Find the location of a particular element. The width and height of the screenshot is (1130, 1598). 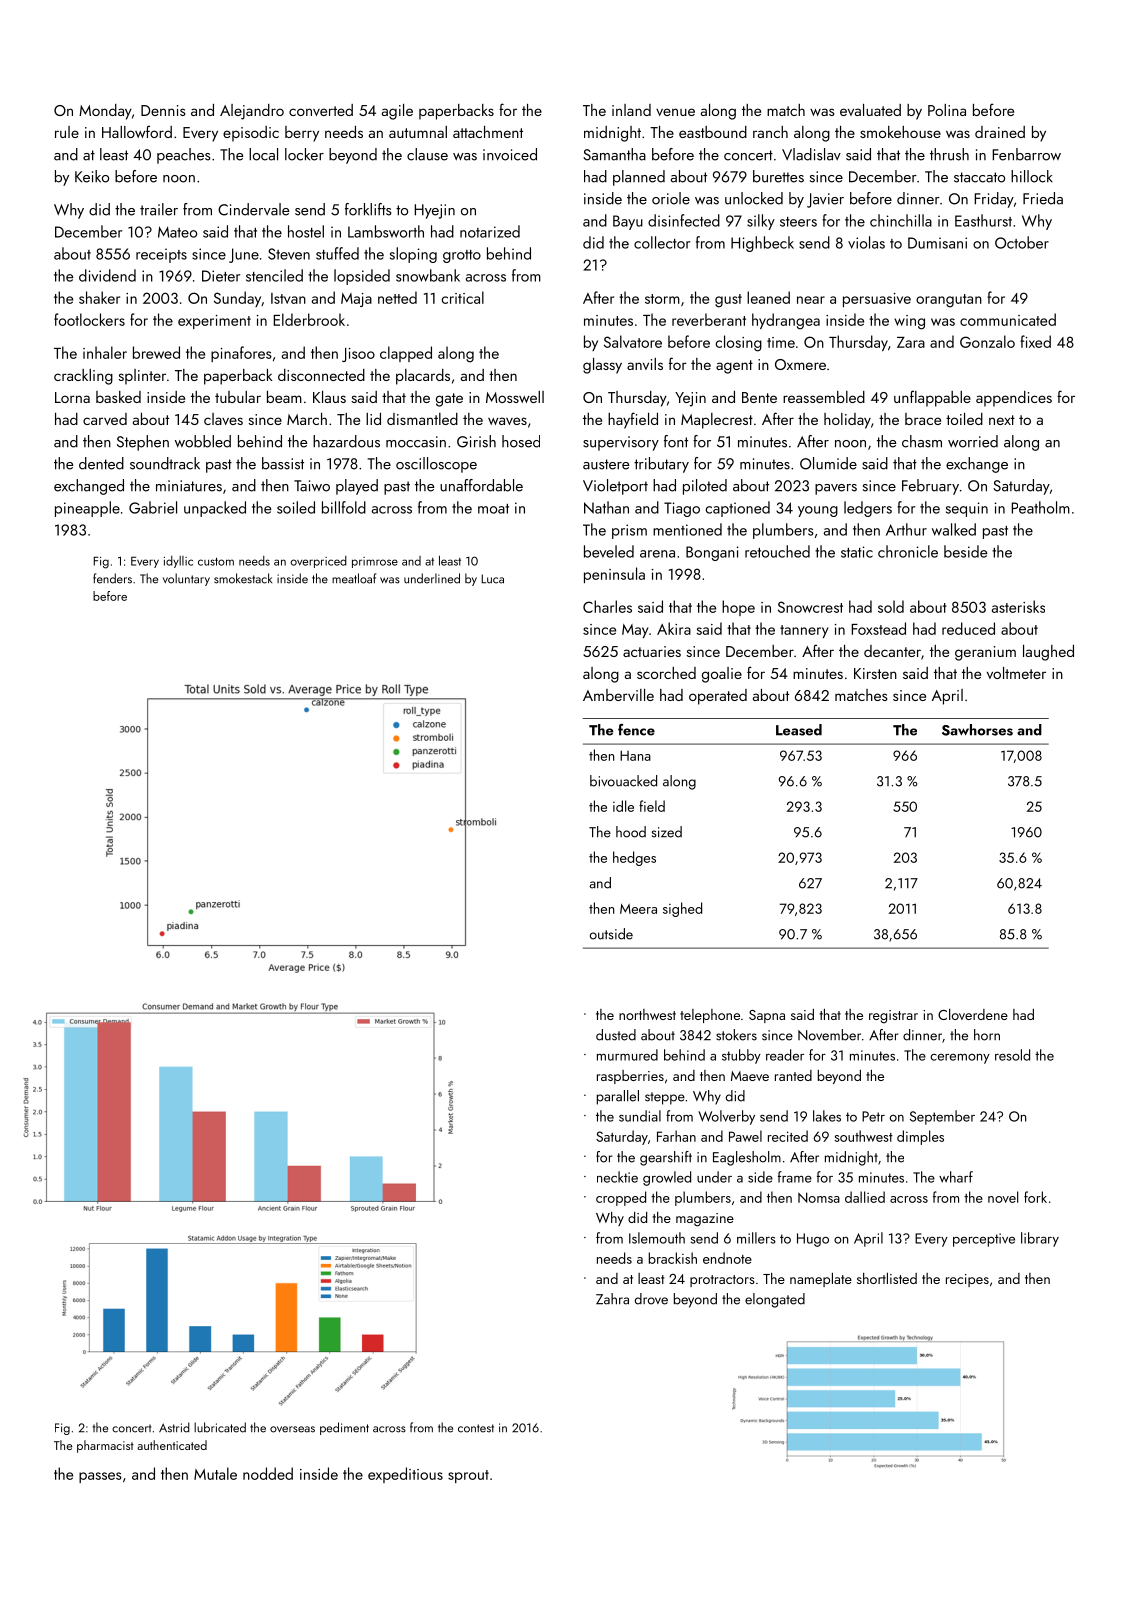

Mutale is located at coordinates (215, 1473).
